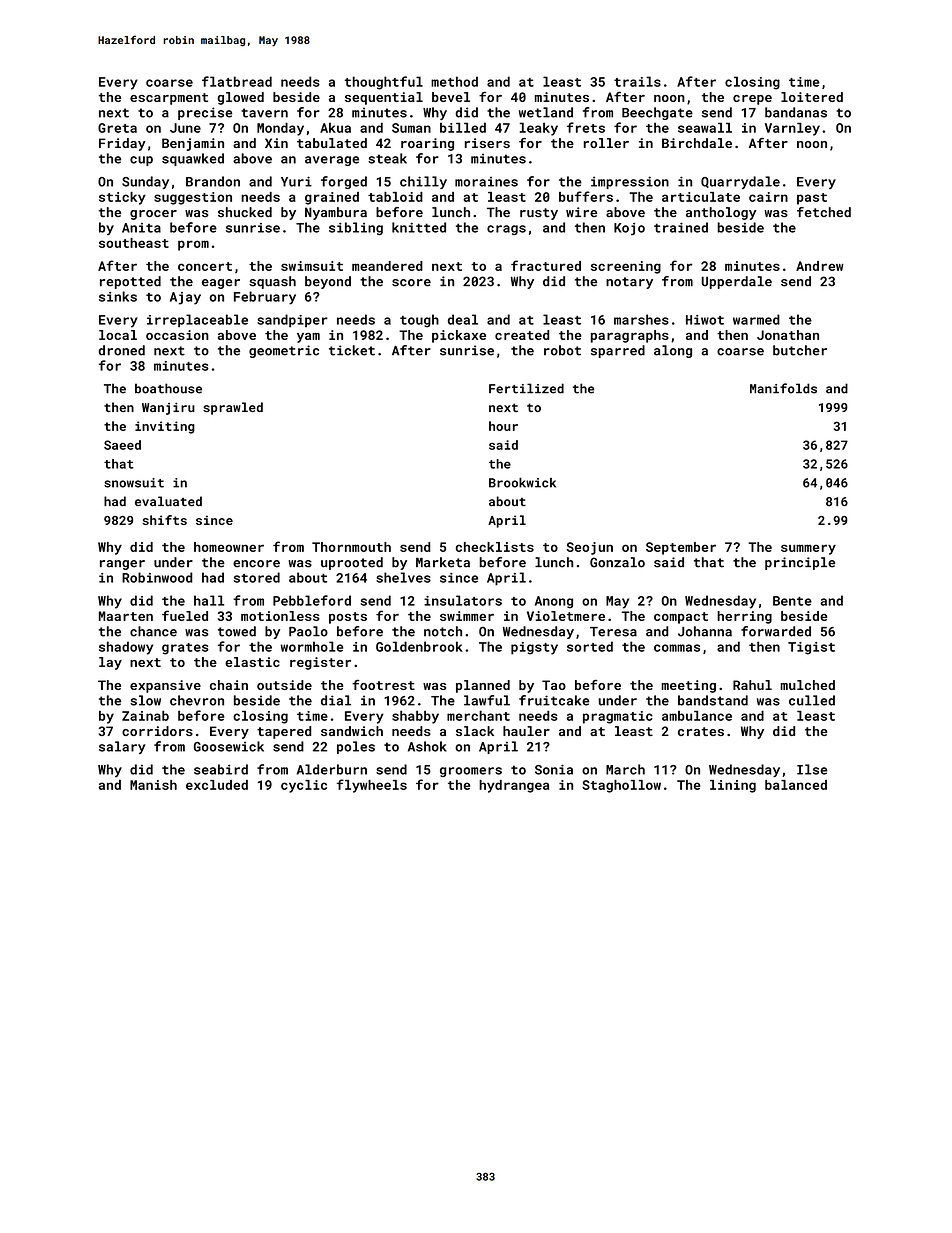 The image size is (952, 1233). What do you see at coordinates (737, 282) in the screenshot?
I see `Upperdale` at bounding box center [737, 282].
